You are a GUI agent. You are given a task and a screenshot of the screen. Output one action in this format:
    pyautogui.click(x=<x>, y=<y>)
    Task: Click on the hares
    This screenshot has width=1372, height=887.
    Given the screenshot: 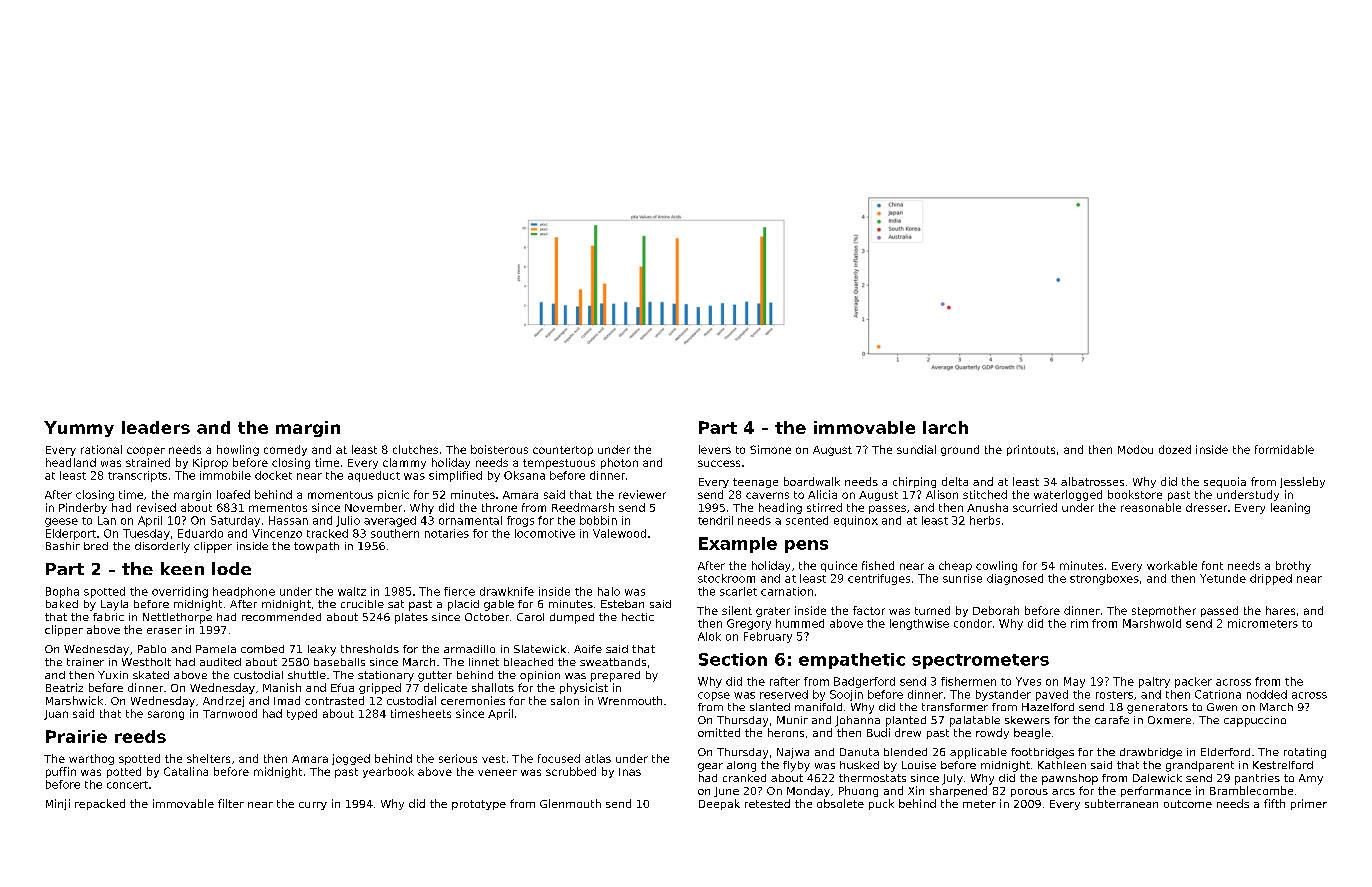 What is the action you would take?
    pyautogui.click(x=1280, y=610)
